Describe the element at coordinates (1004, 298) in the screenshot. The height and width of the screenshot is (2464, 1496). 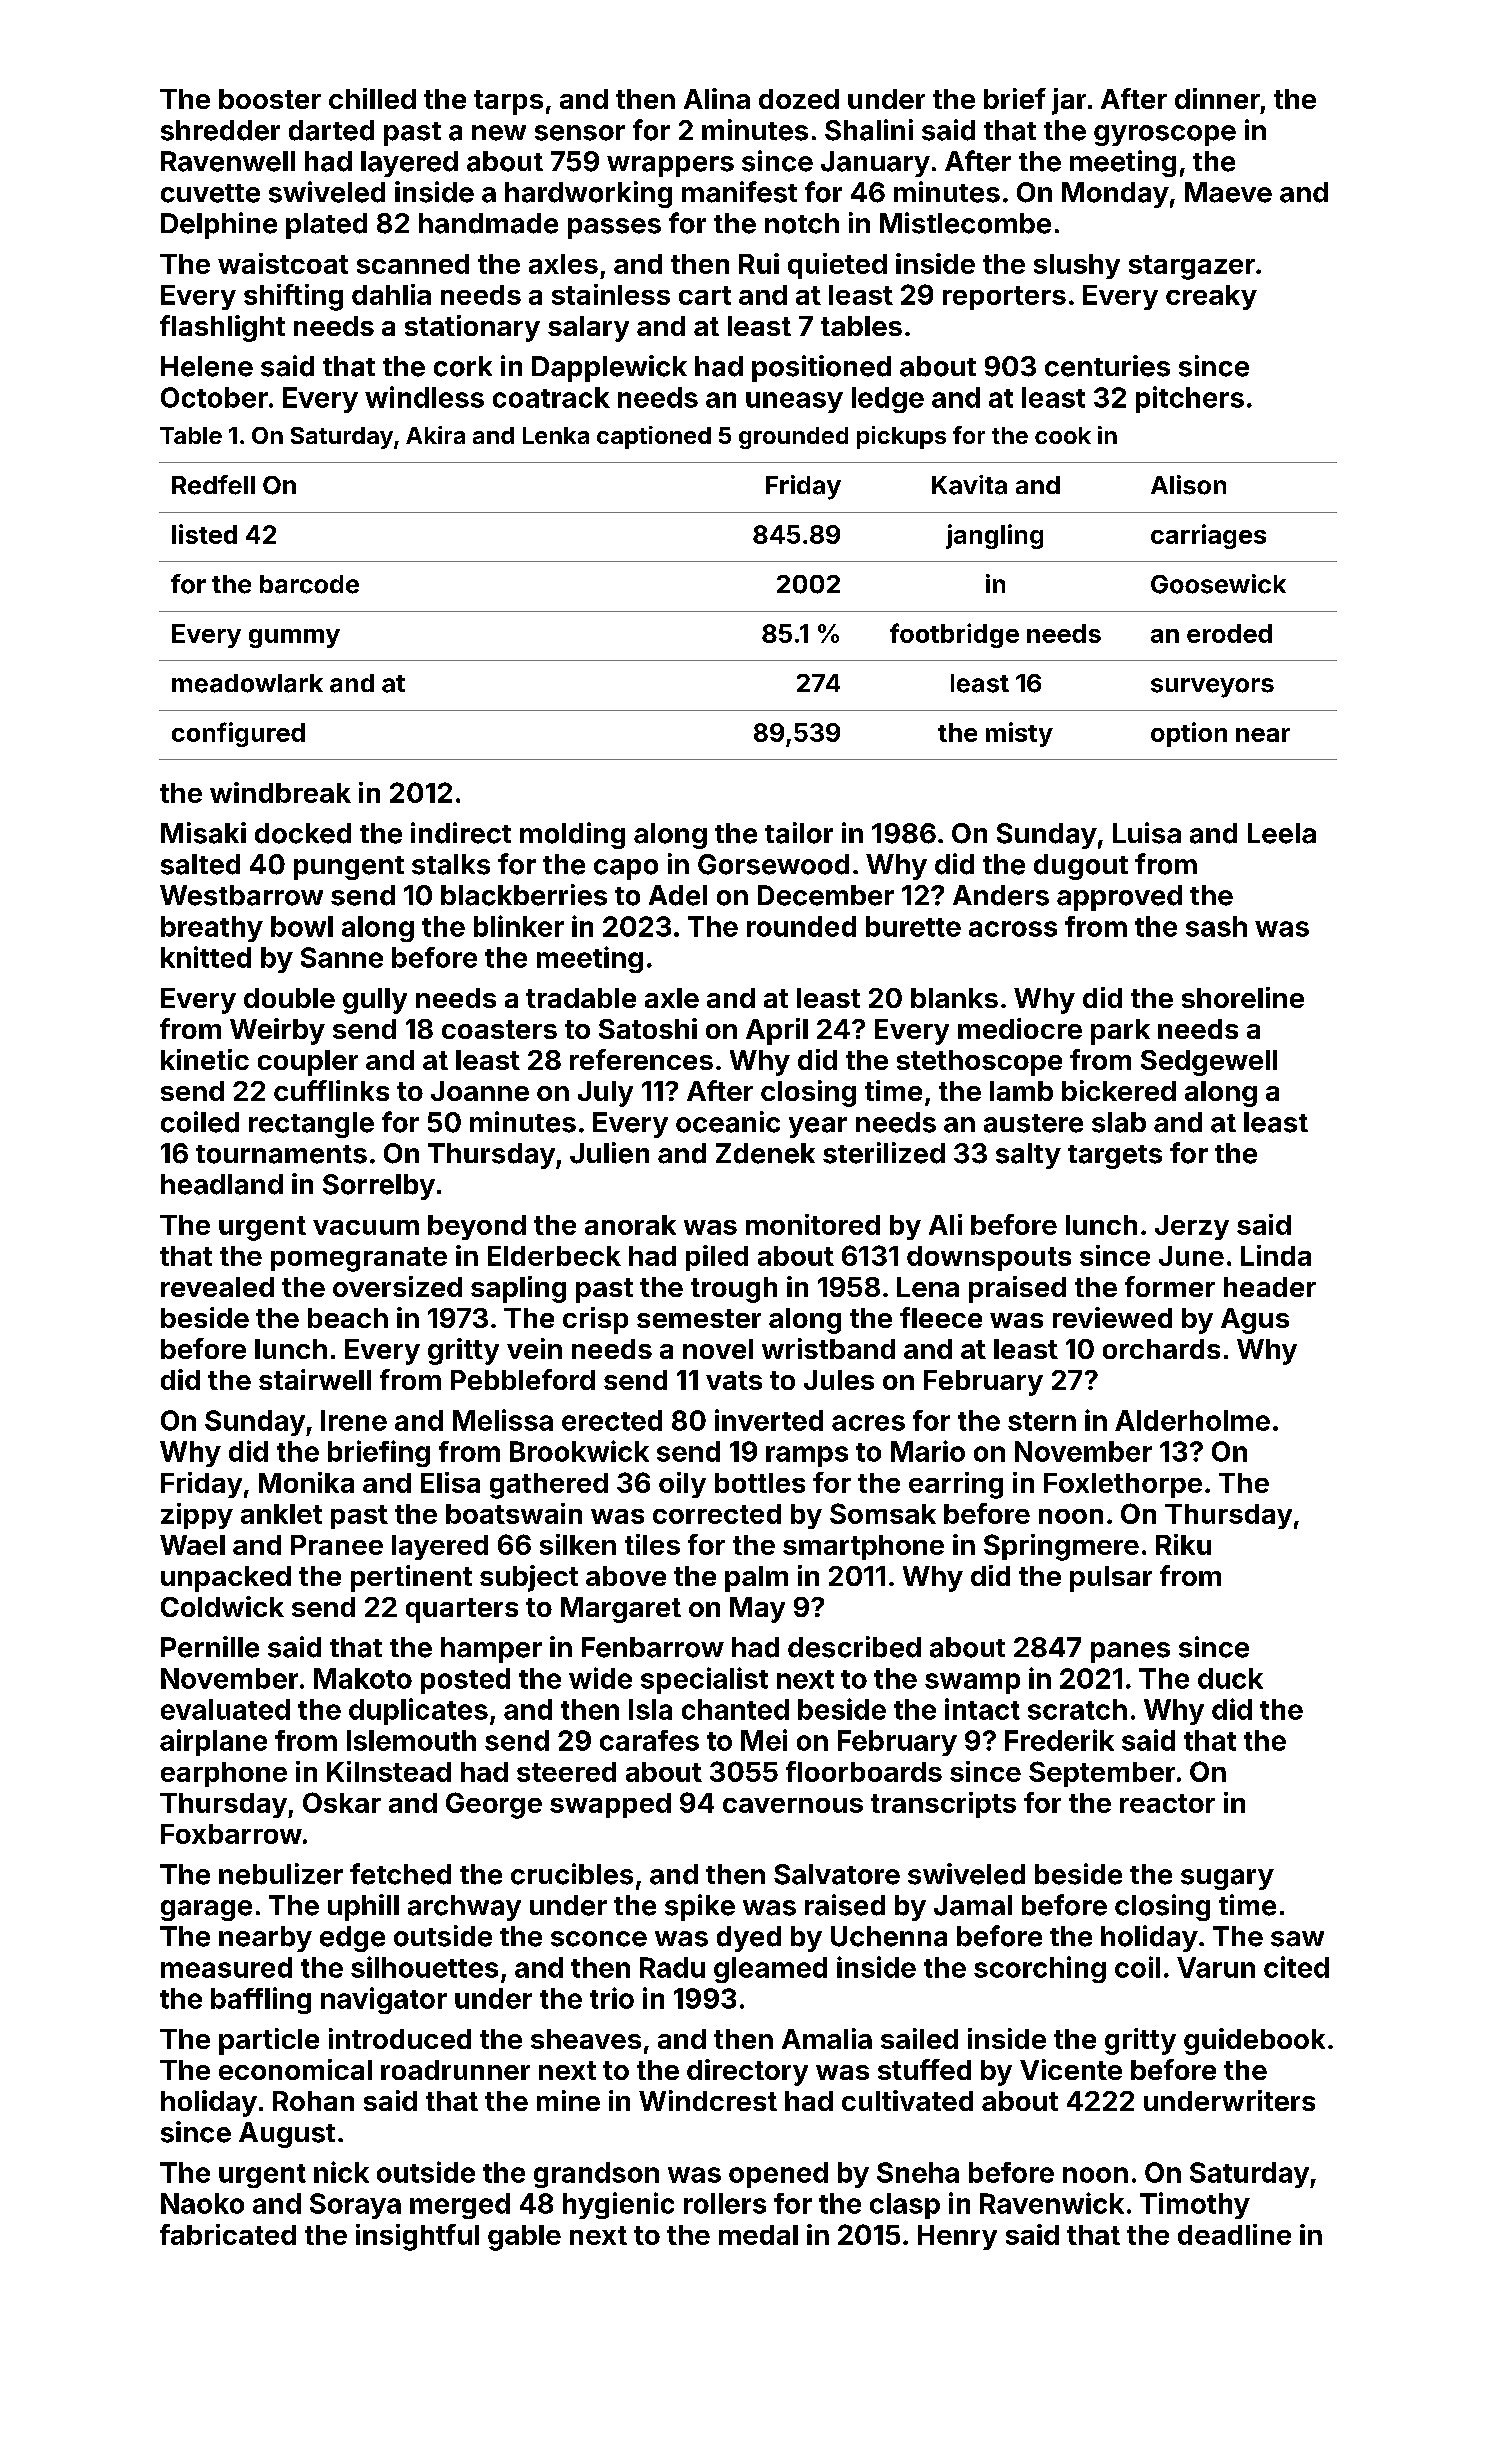
I see `reporters` at that location.
